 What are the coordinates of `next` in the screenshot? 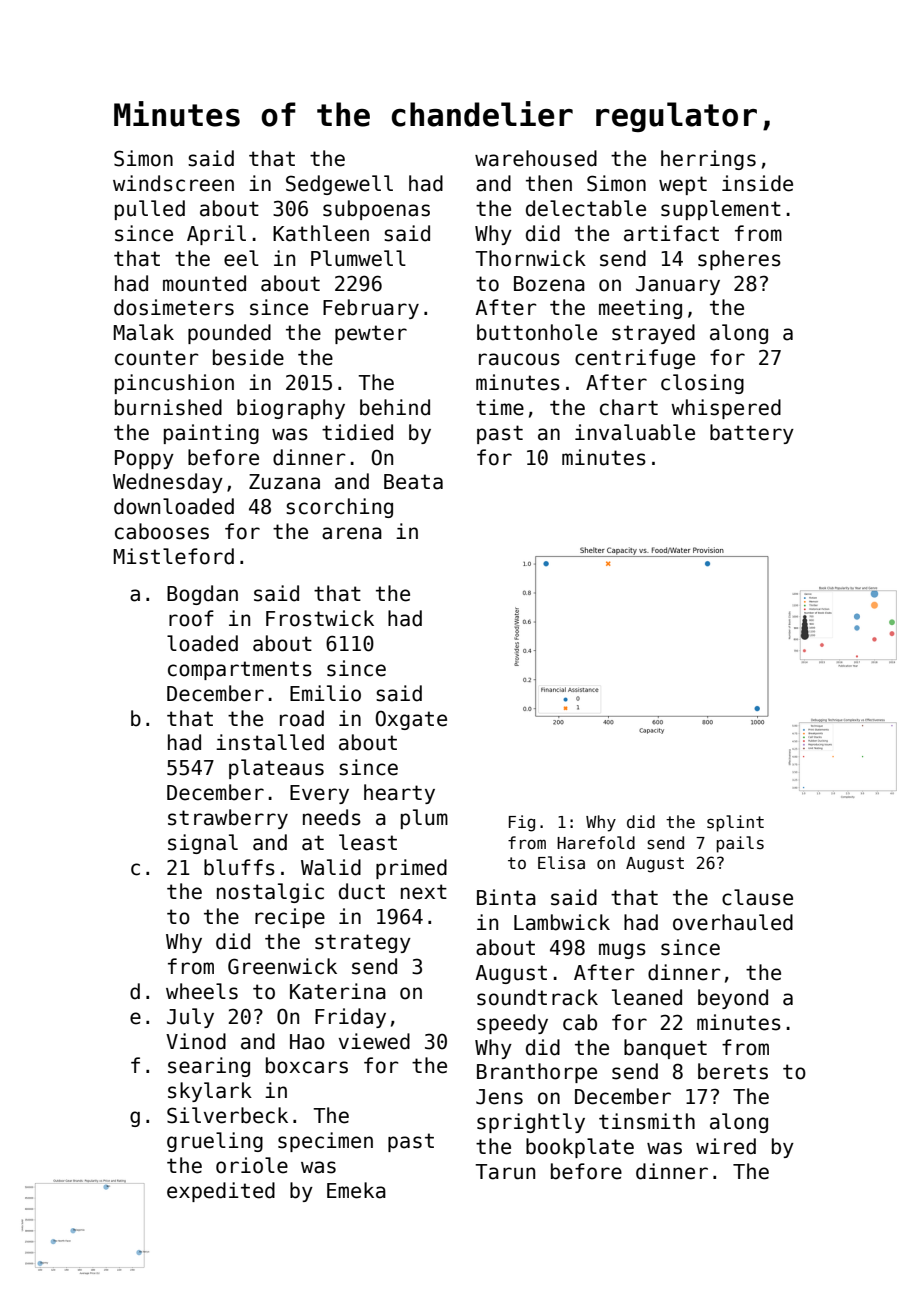 It's located at (424, 892).
